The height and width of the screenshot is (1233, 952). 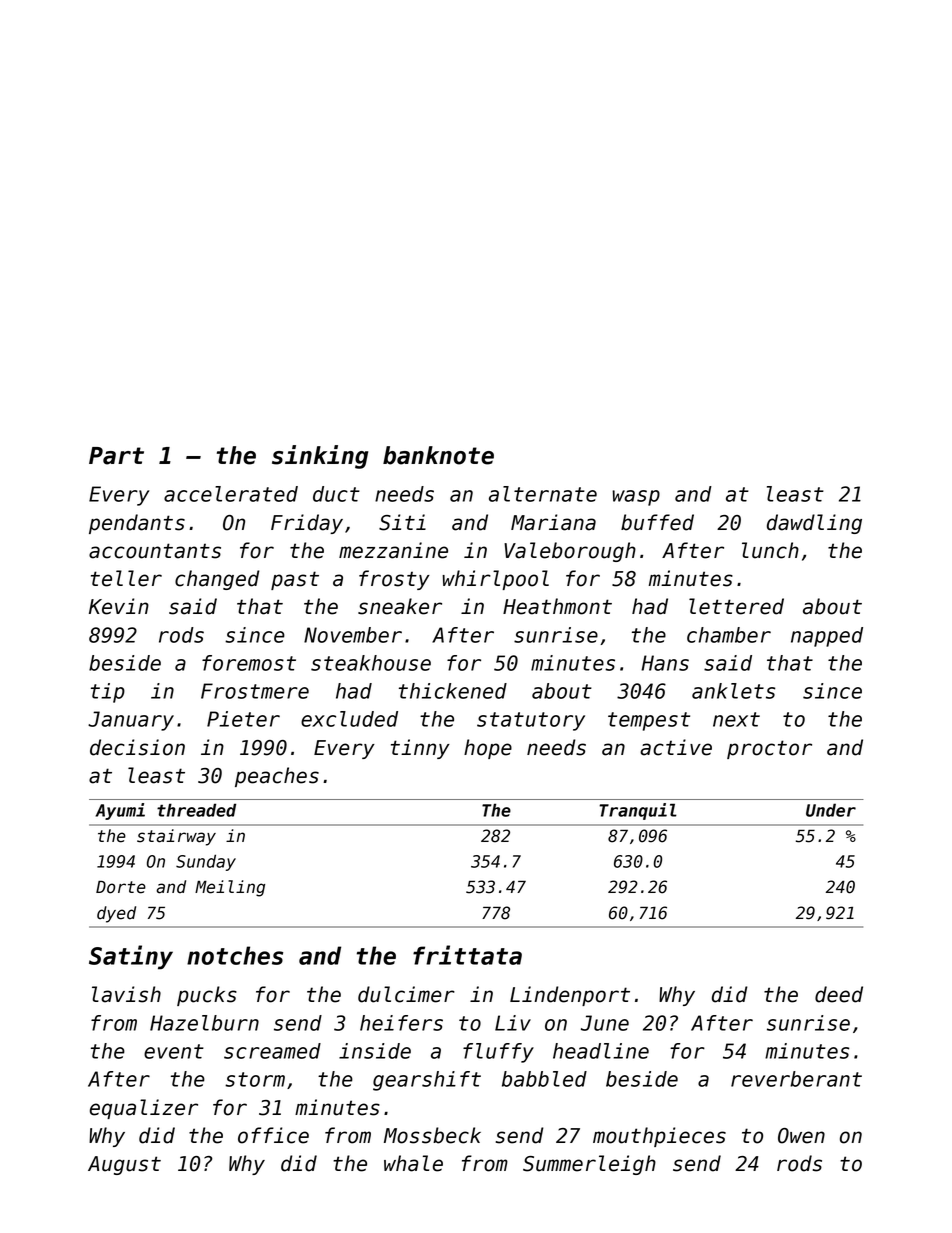 What do you see at coordinates (638, 811) in the screenshot?
I see `Tranquil` at bounding box center [638, 811].
